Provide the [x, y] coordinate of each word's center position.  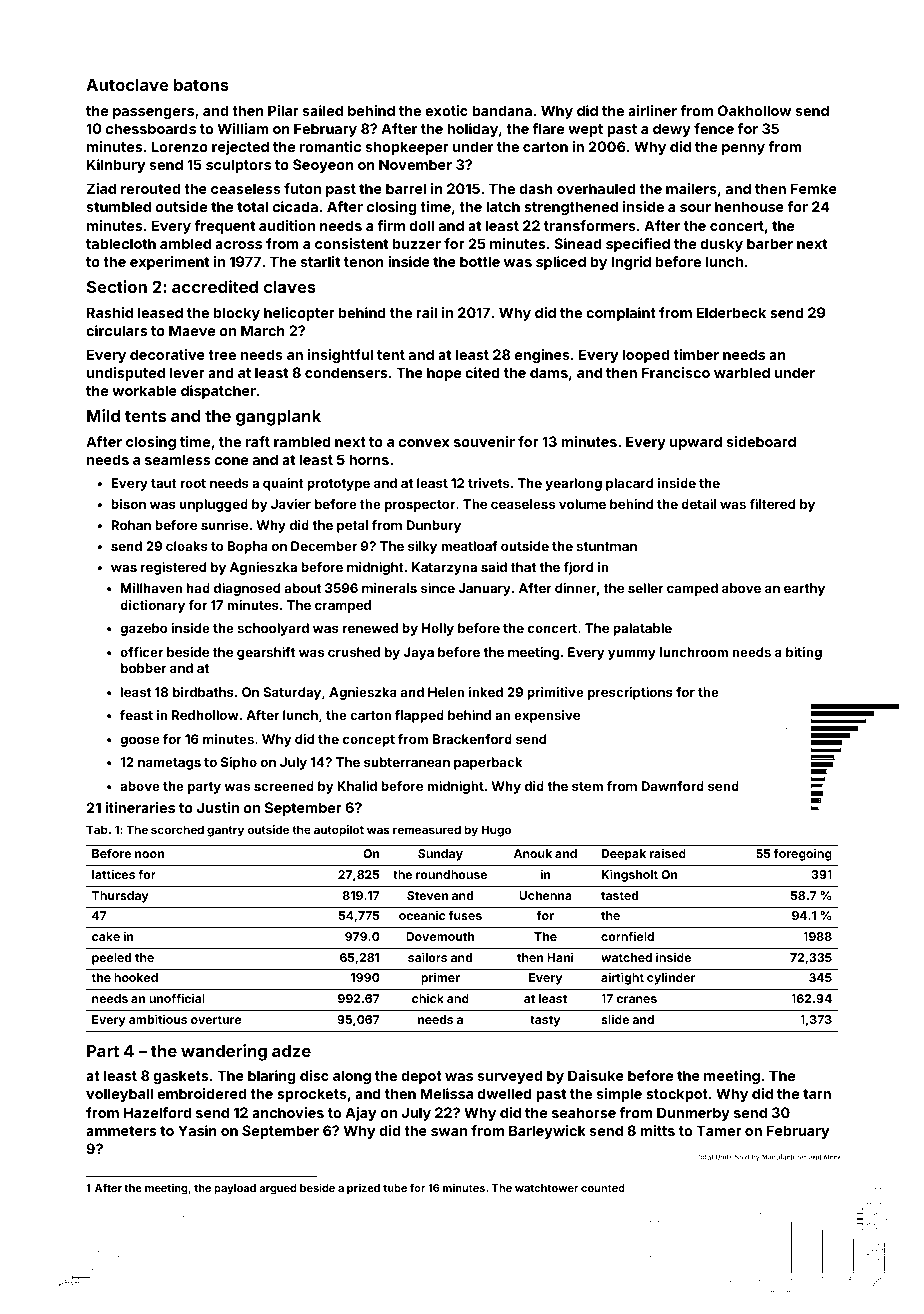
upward [696, 443]
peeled [111, 959]
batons [201, 85]
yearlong [573, 484]
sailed [323, 110]
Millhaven [151, 588]
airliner [652, 110]
